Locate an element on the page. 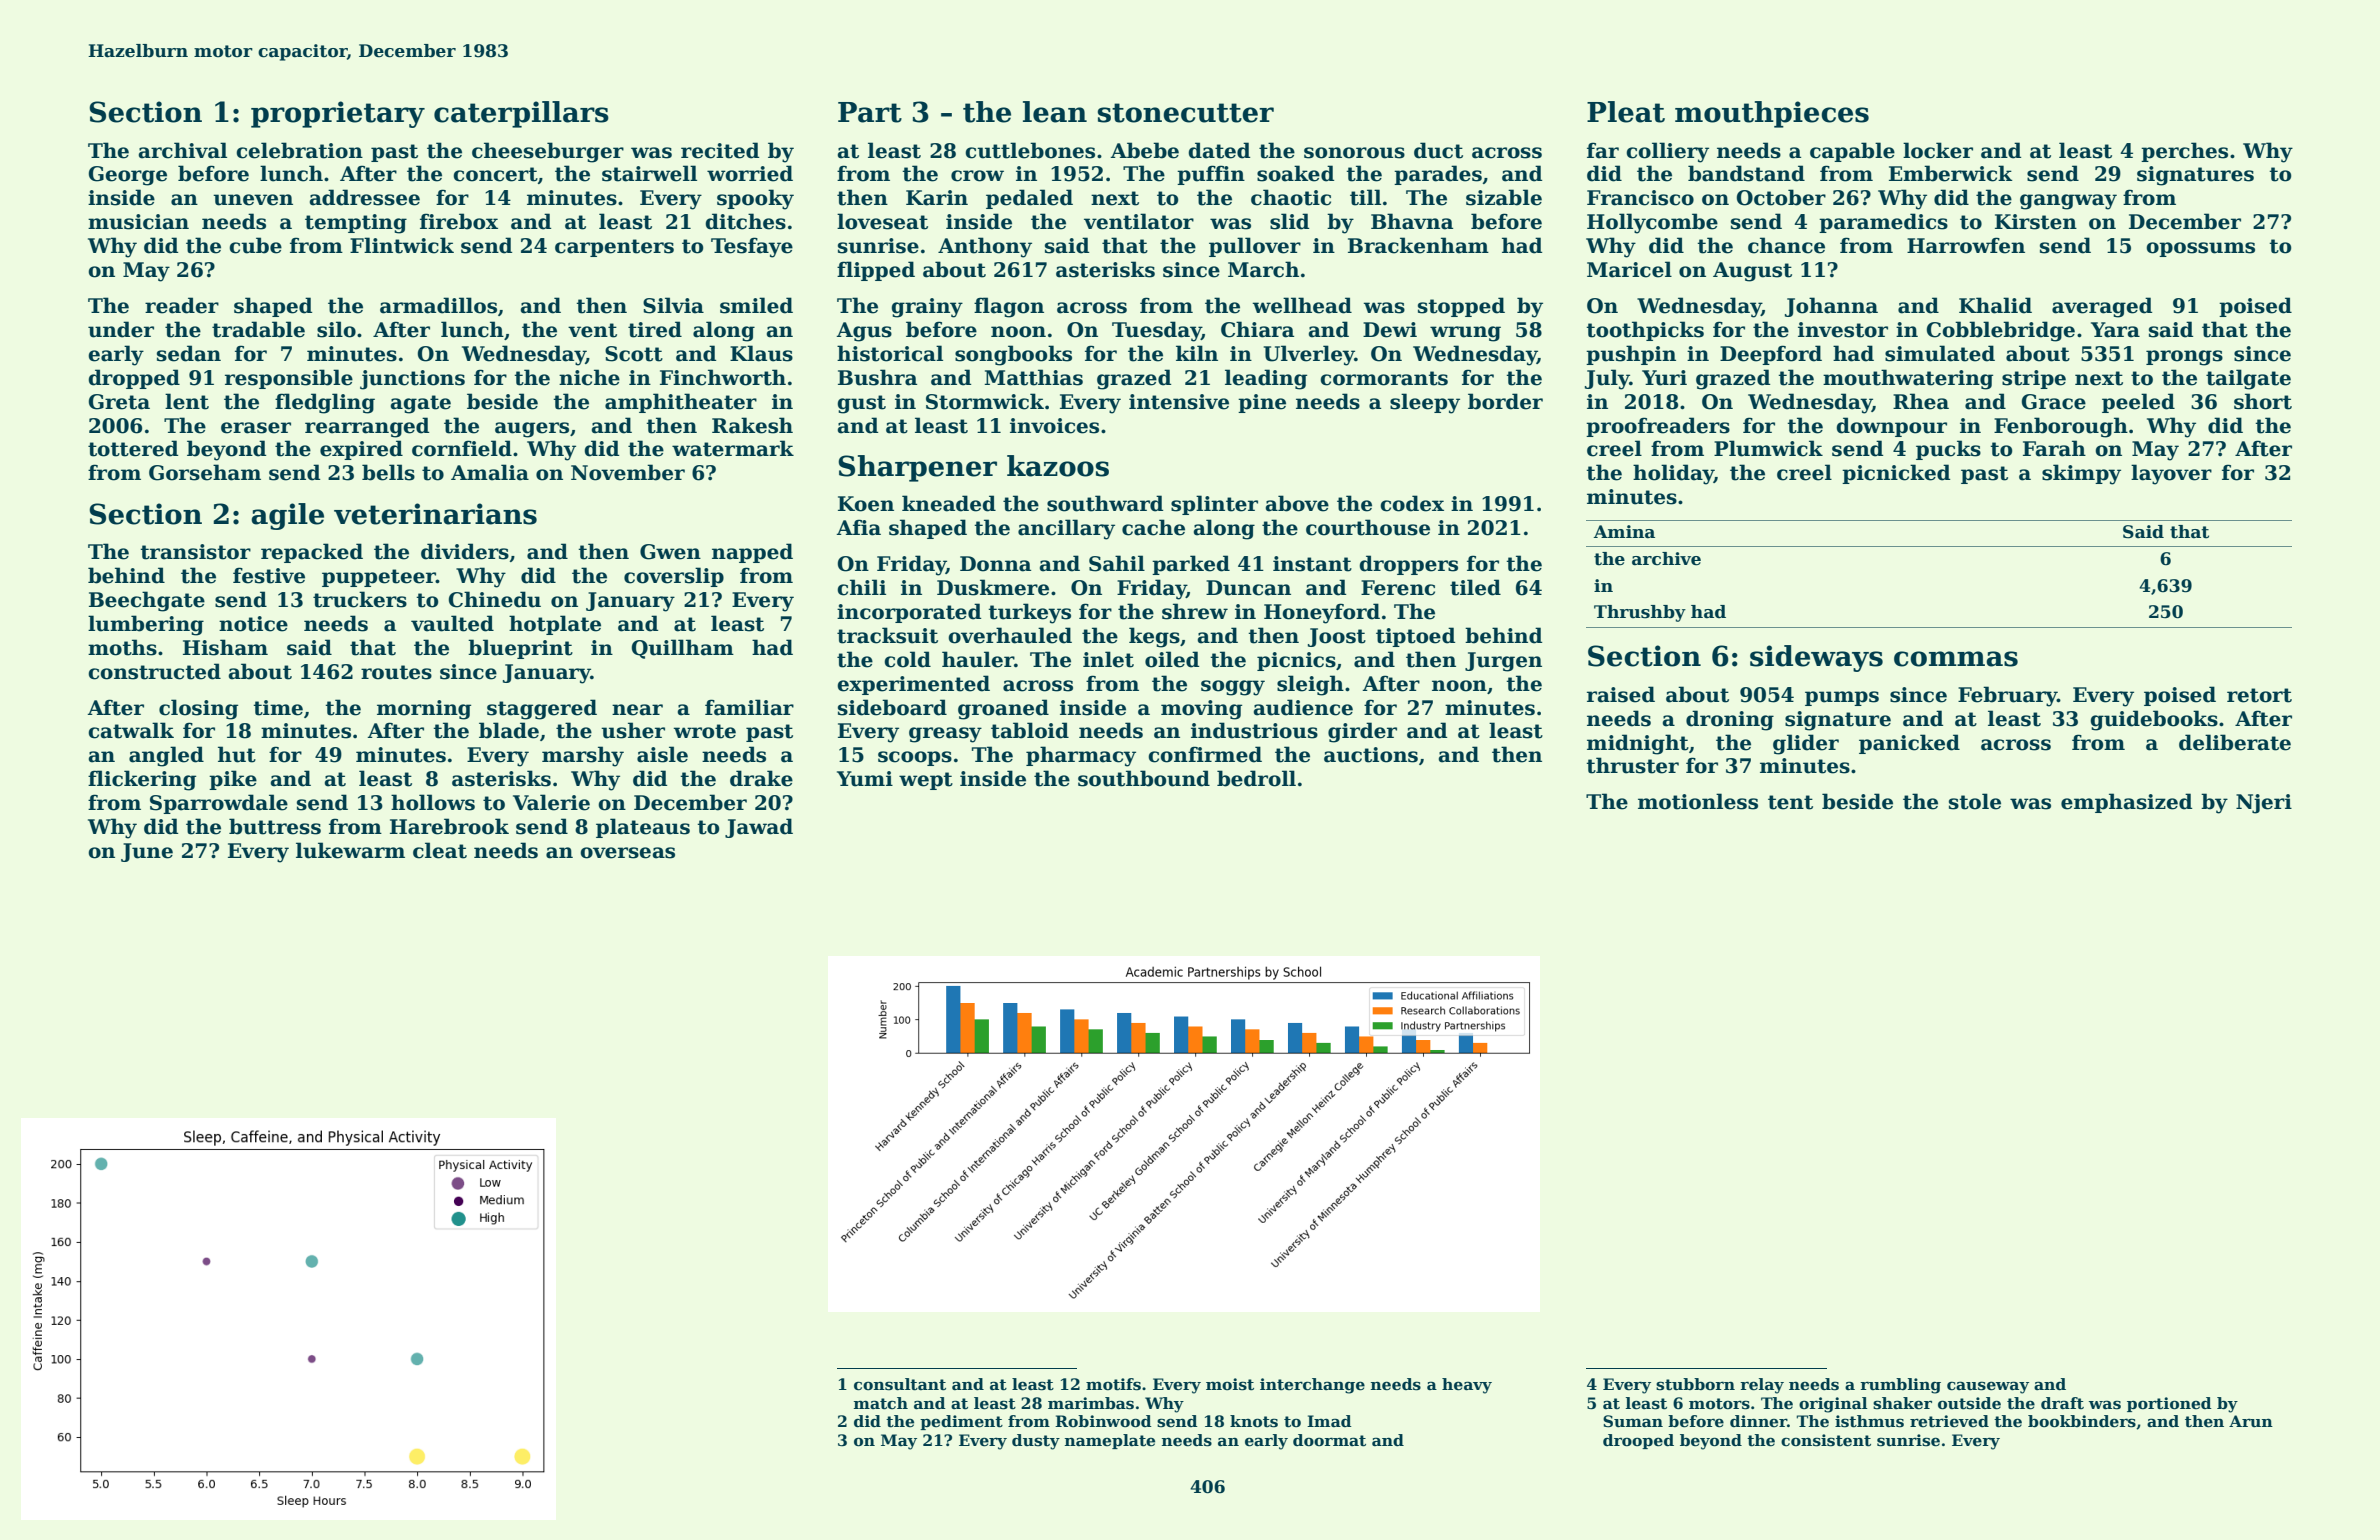 This image has height=1540, width=2380. Greta is located at coordinates (119, 402).
